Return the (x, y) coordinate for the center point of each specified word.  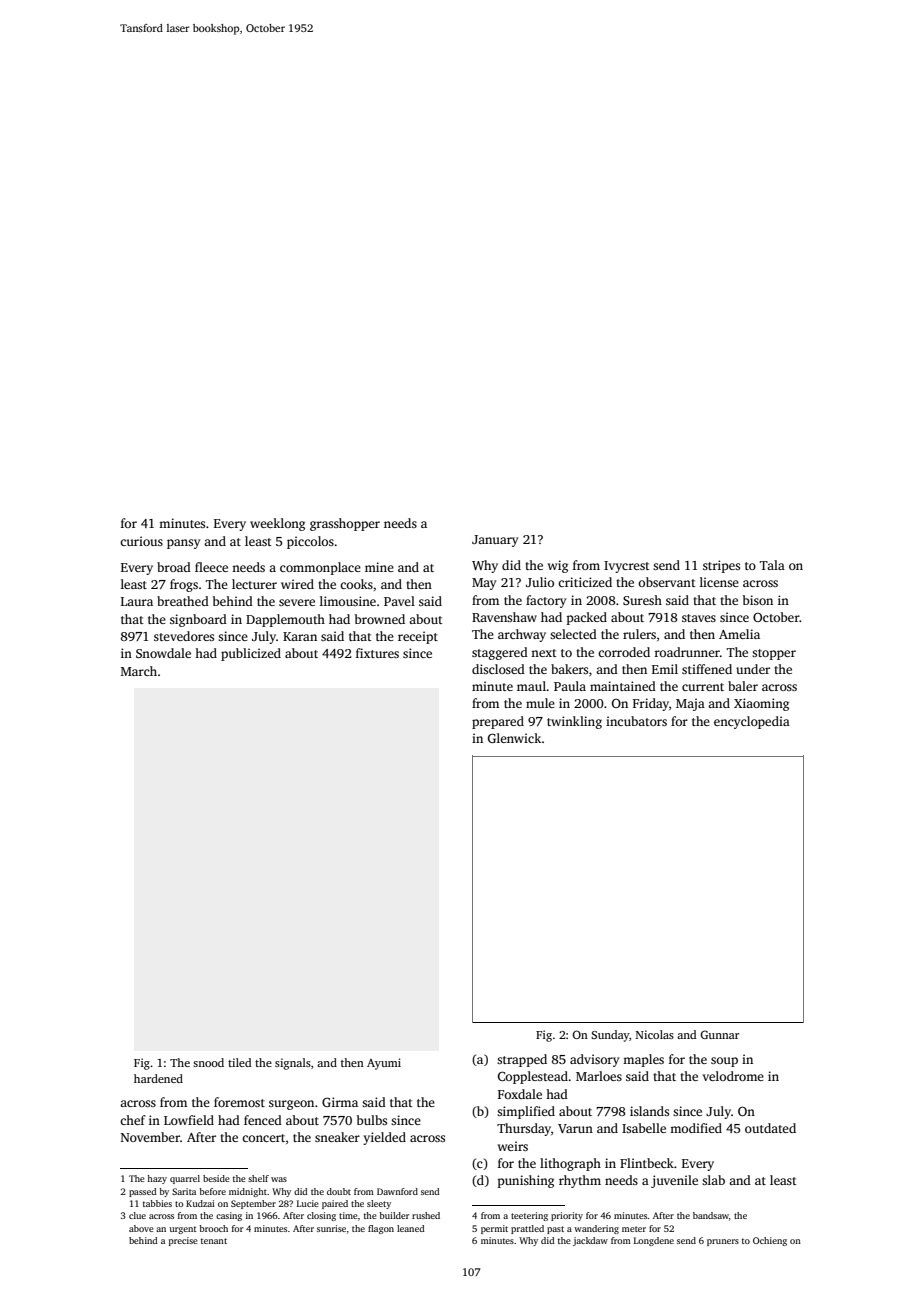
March (139, 671)
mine (379, 567)
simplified (526, 1112)
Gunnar (719, 1034)
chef (133, 1120)
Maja (690, 704)
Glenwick (514, 738)
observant (667, 582)
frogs (184, 585)
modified (696, 1128)
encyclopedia (752, 722)
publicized (251, 654)
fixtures (377, 653)
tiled (240, 1062)
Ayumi (384, 1064)
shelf (258, 1178)
